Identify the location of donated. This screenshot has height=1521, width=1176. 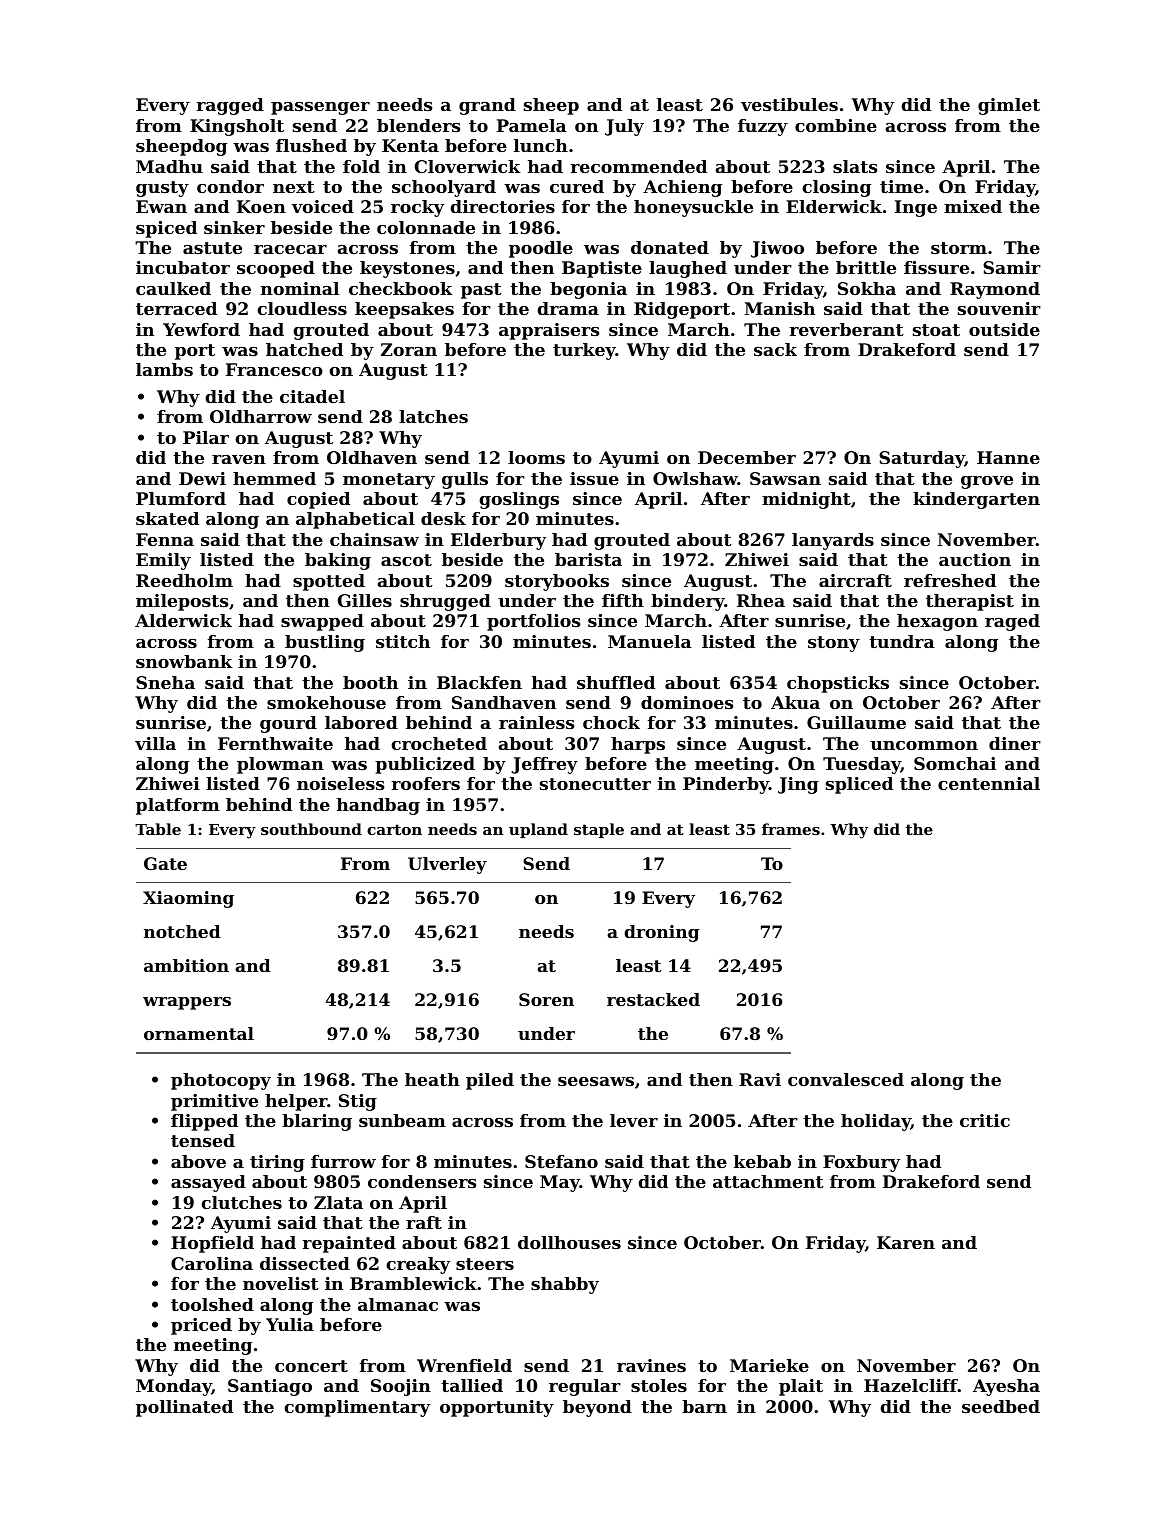
(670, 247).
